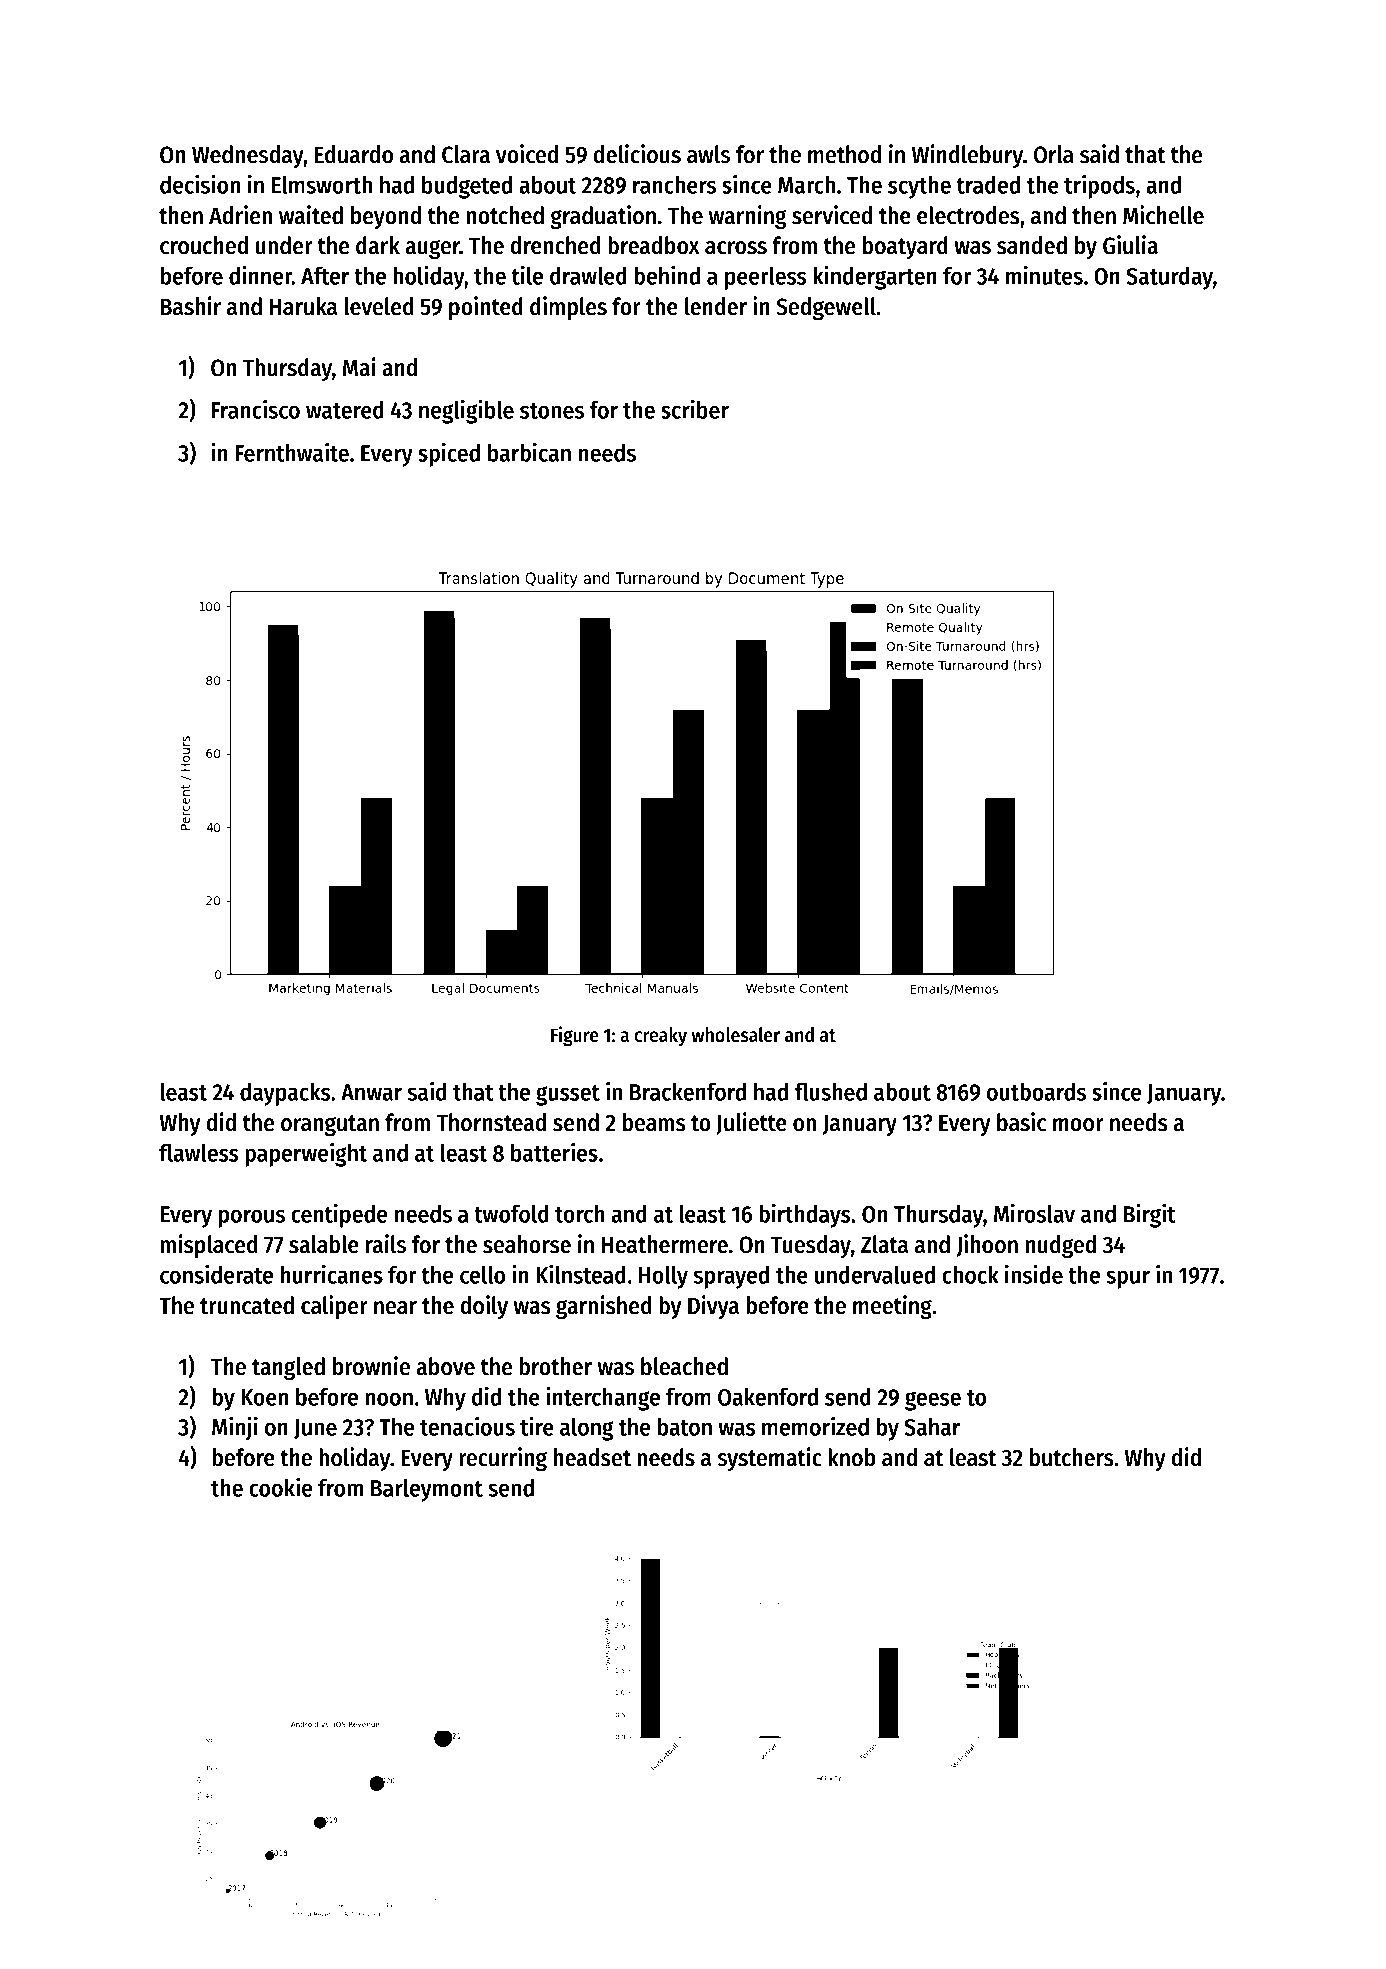 The height and width of the screenshot is (1969, 1386). What do you see at coordinates (1054, 154) in the screenshot?
I see `Orla` at bounding box center [1054, 154].
